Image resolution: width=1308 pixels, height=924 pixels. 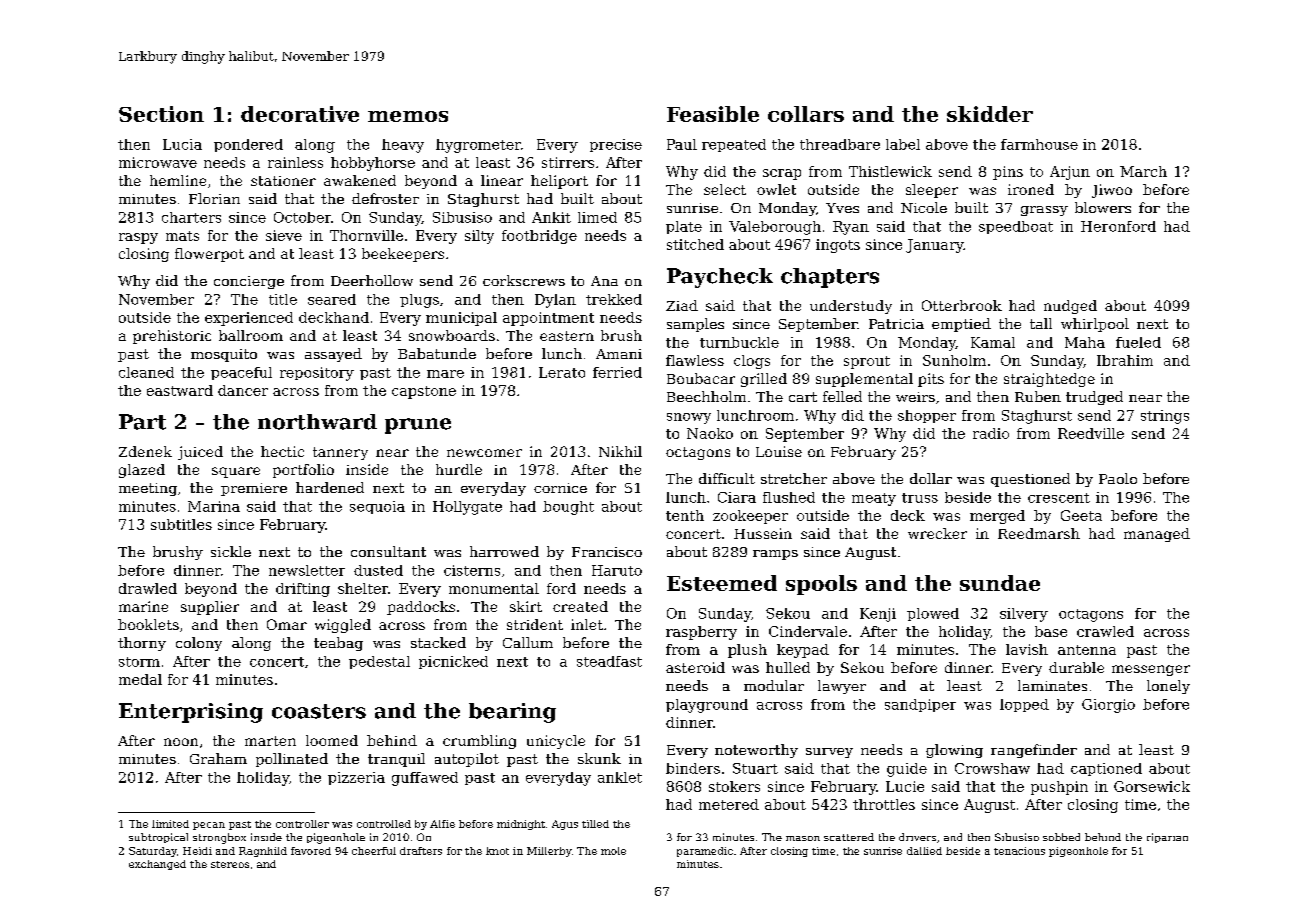 What do you see at coordinates (1039, 533) in the document?
I see `Reedmarsh` at bounding box center [1039, 533].
